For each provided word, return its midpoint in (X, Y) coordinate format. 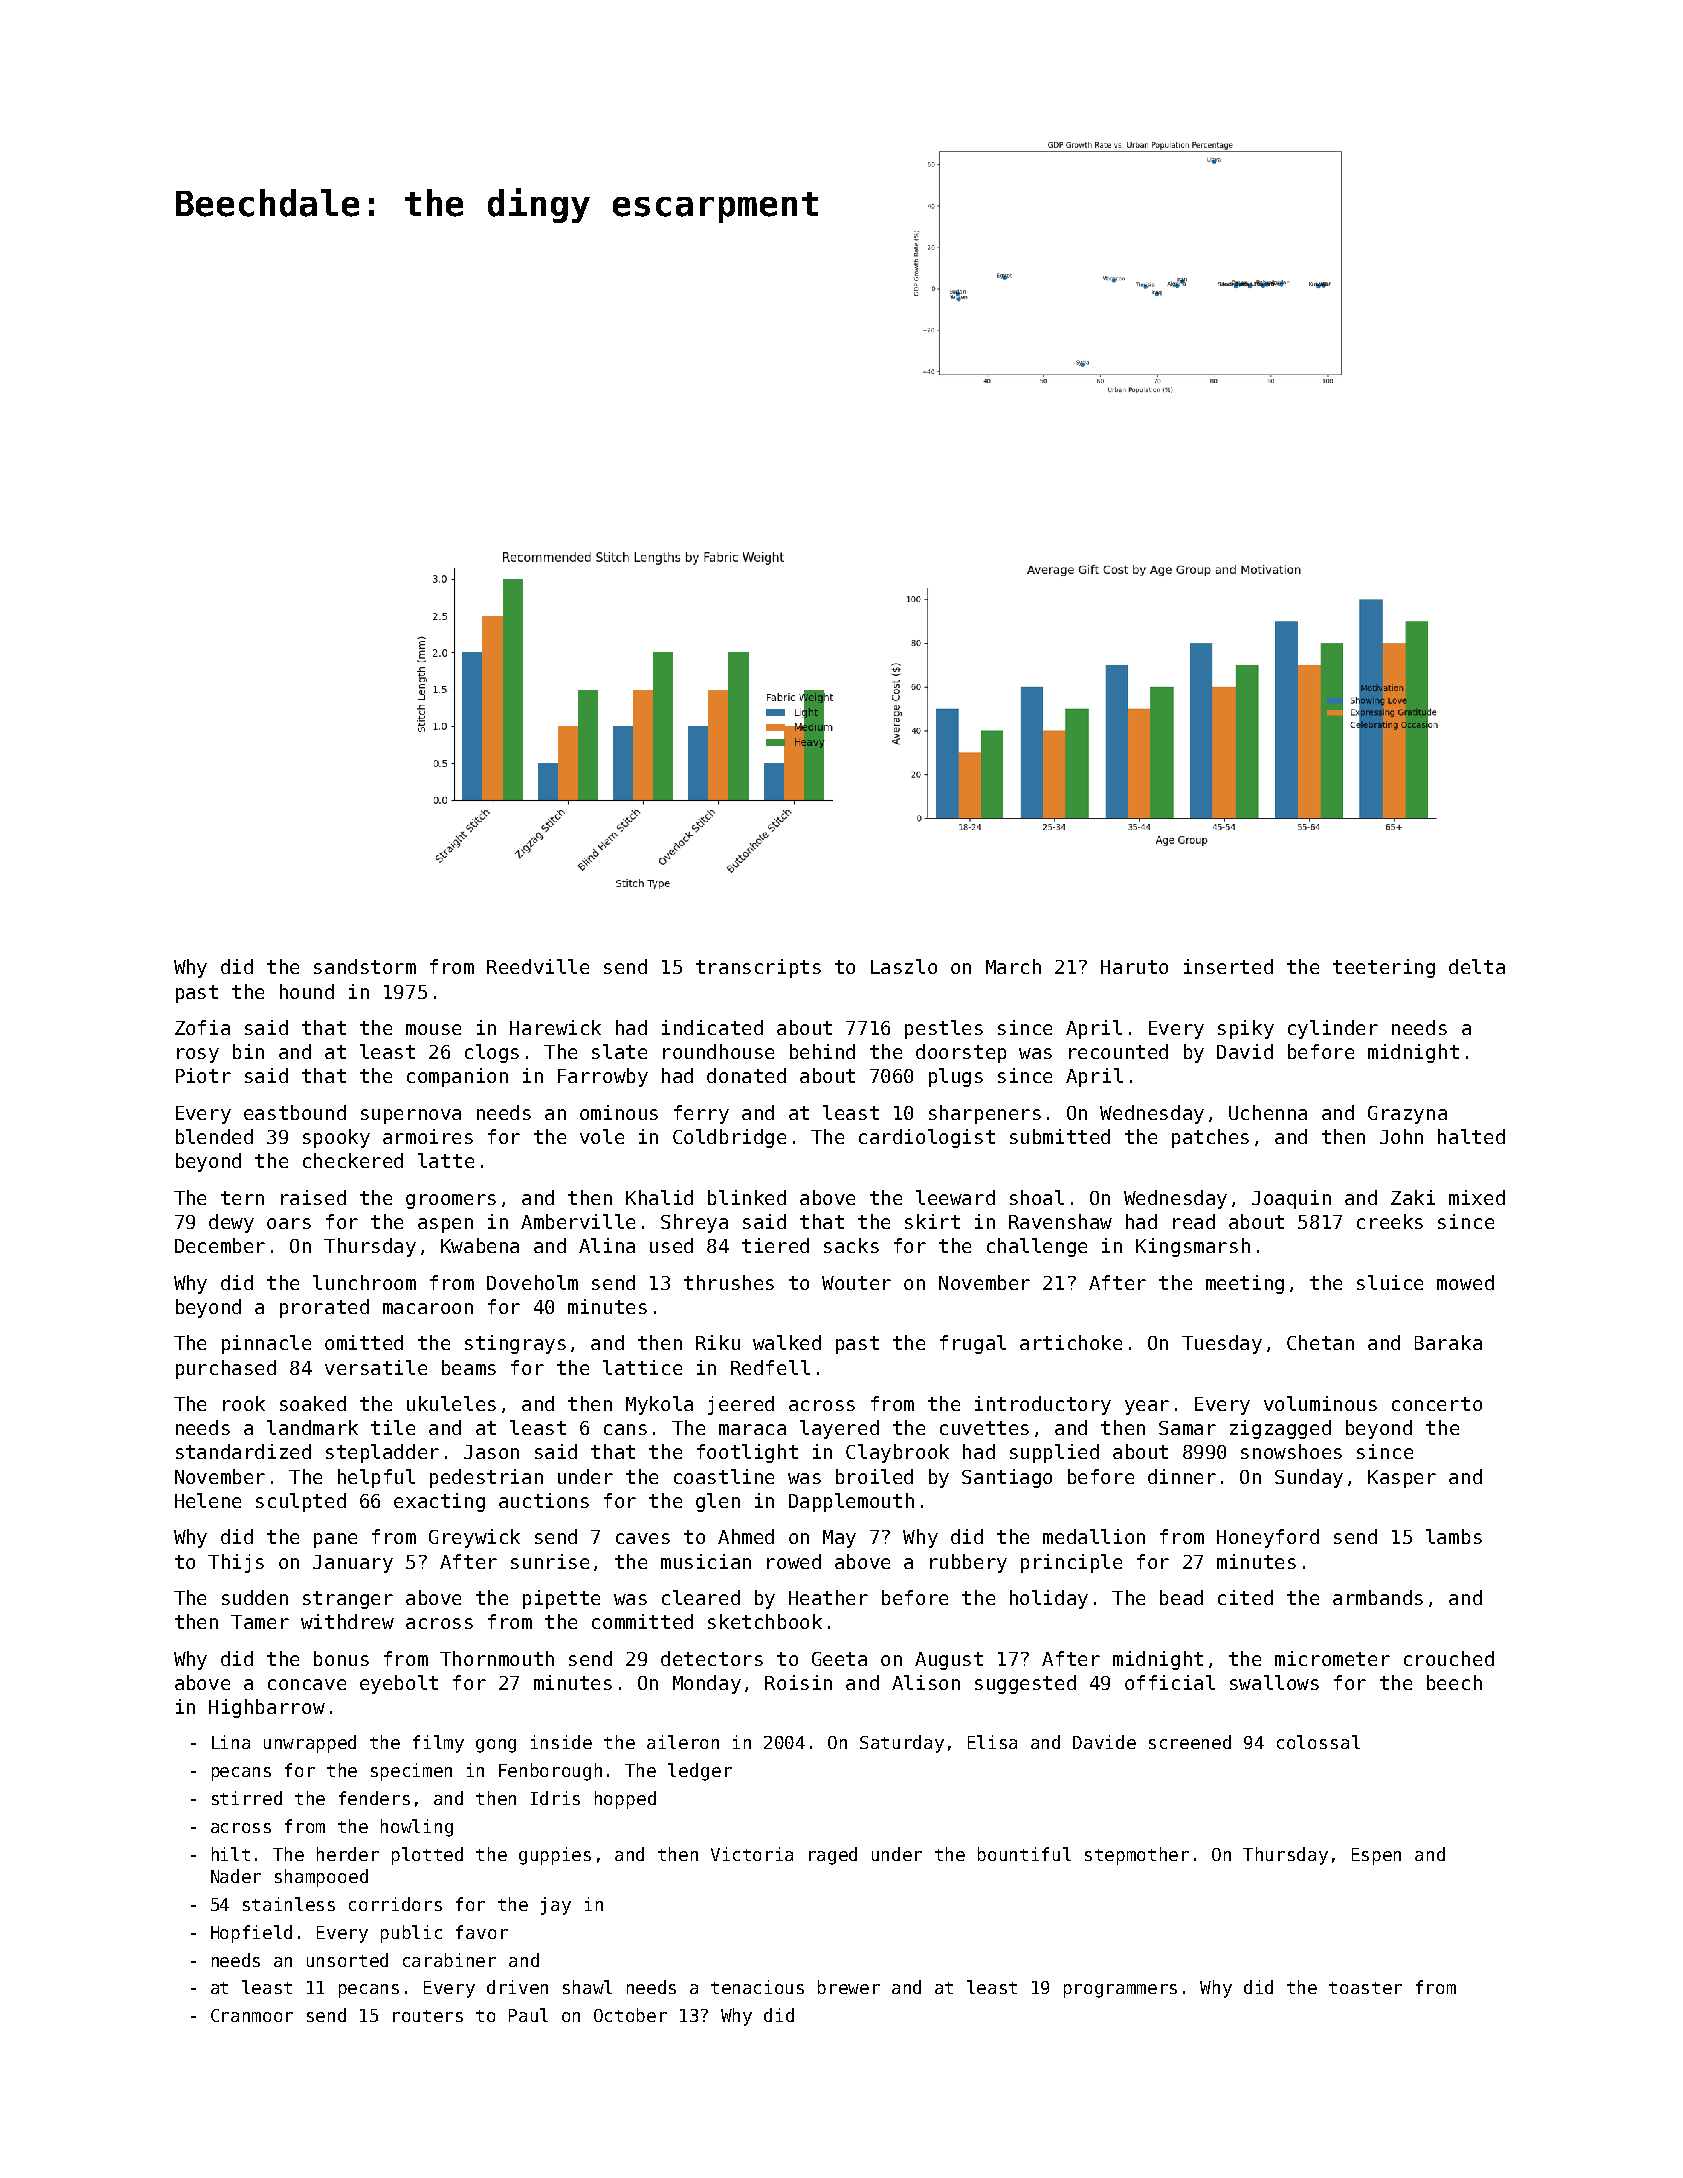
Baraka (1448, 1342)
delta (1477, 966)
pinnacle (266, 1344)
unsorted (347, 1960)
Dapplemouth (851, 1502)
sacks (851, 1245)
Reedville (538, 966)
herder (348, 1854)
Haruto (1134, 967)
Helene (208, 1500)
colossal (1318, 1742)
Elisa (992, 1742)
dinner (1182, 1476)
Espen (1376, 1856)
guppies (555, 1856)
